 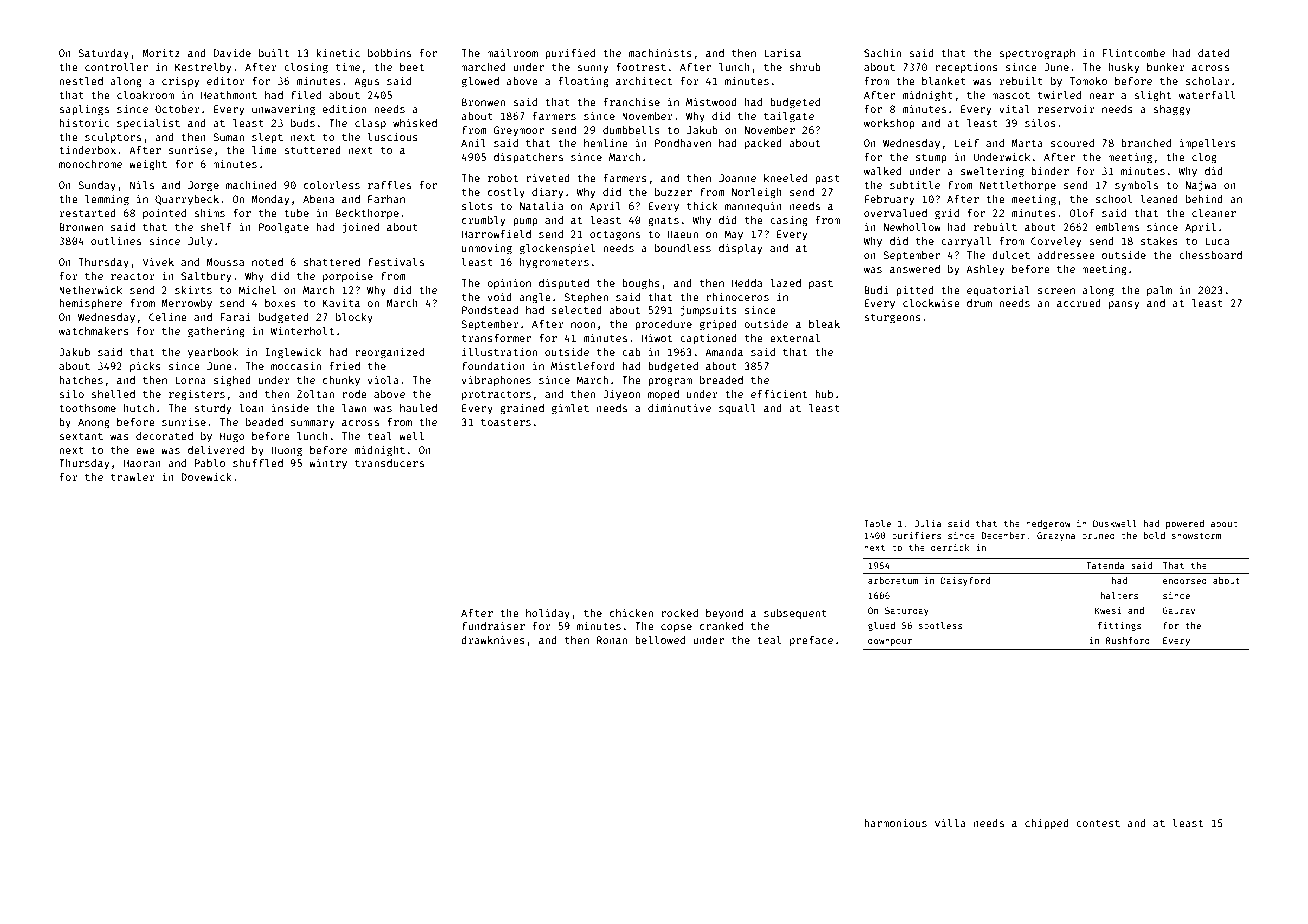 What do you see at coordinates (506, 422) in the screenshot?
I see `toasters` at bounding box center [506, 422].
